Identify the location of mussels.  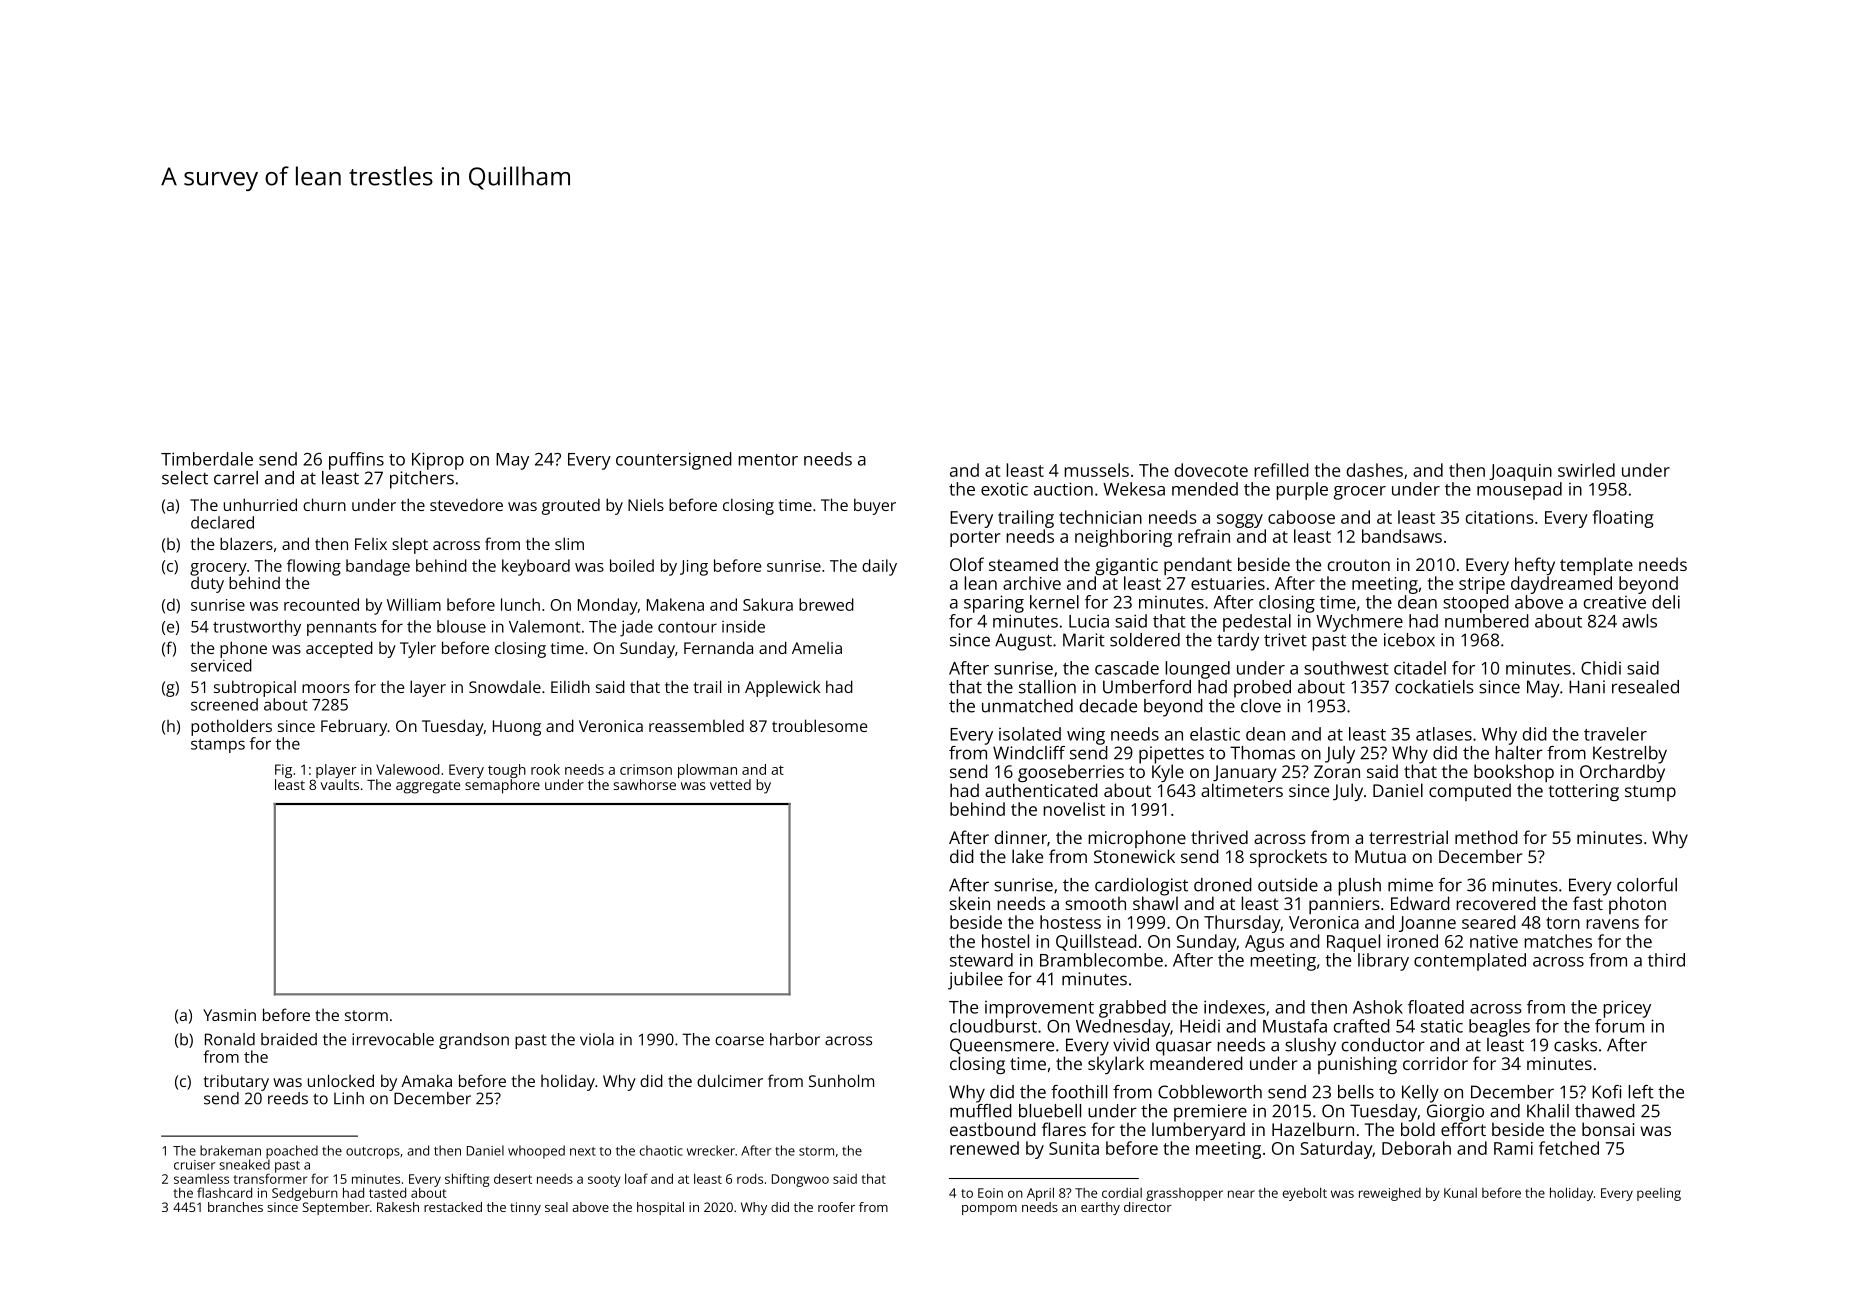
(1096, 470).
